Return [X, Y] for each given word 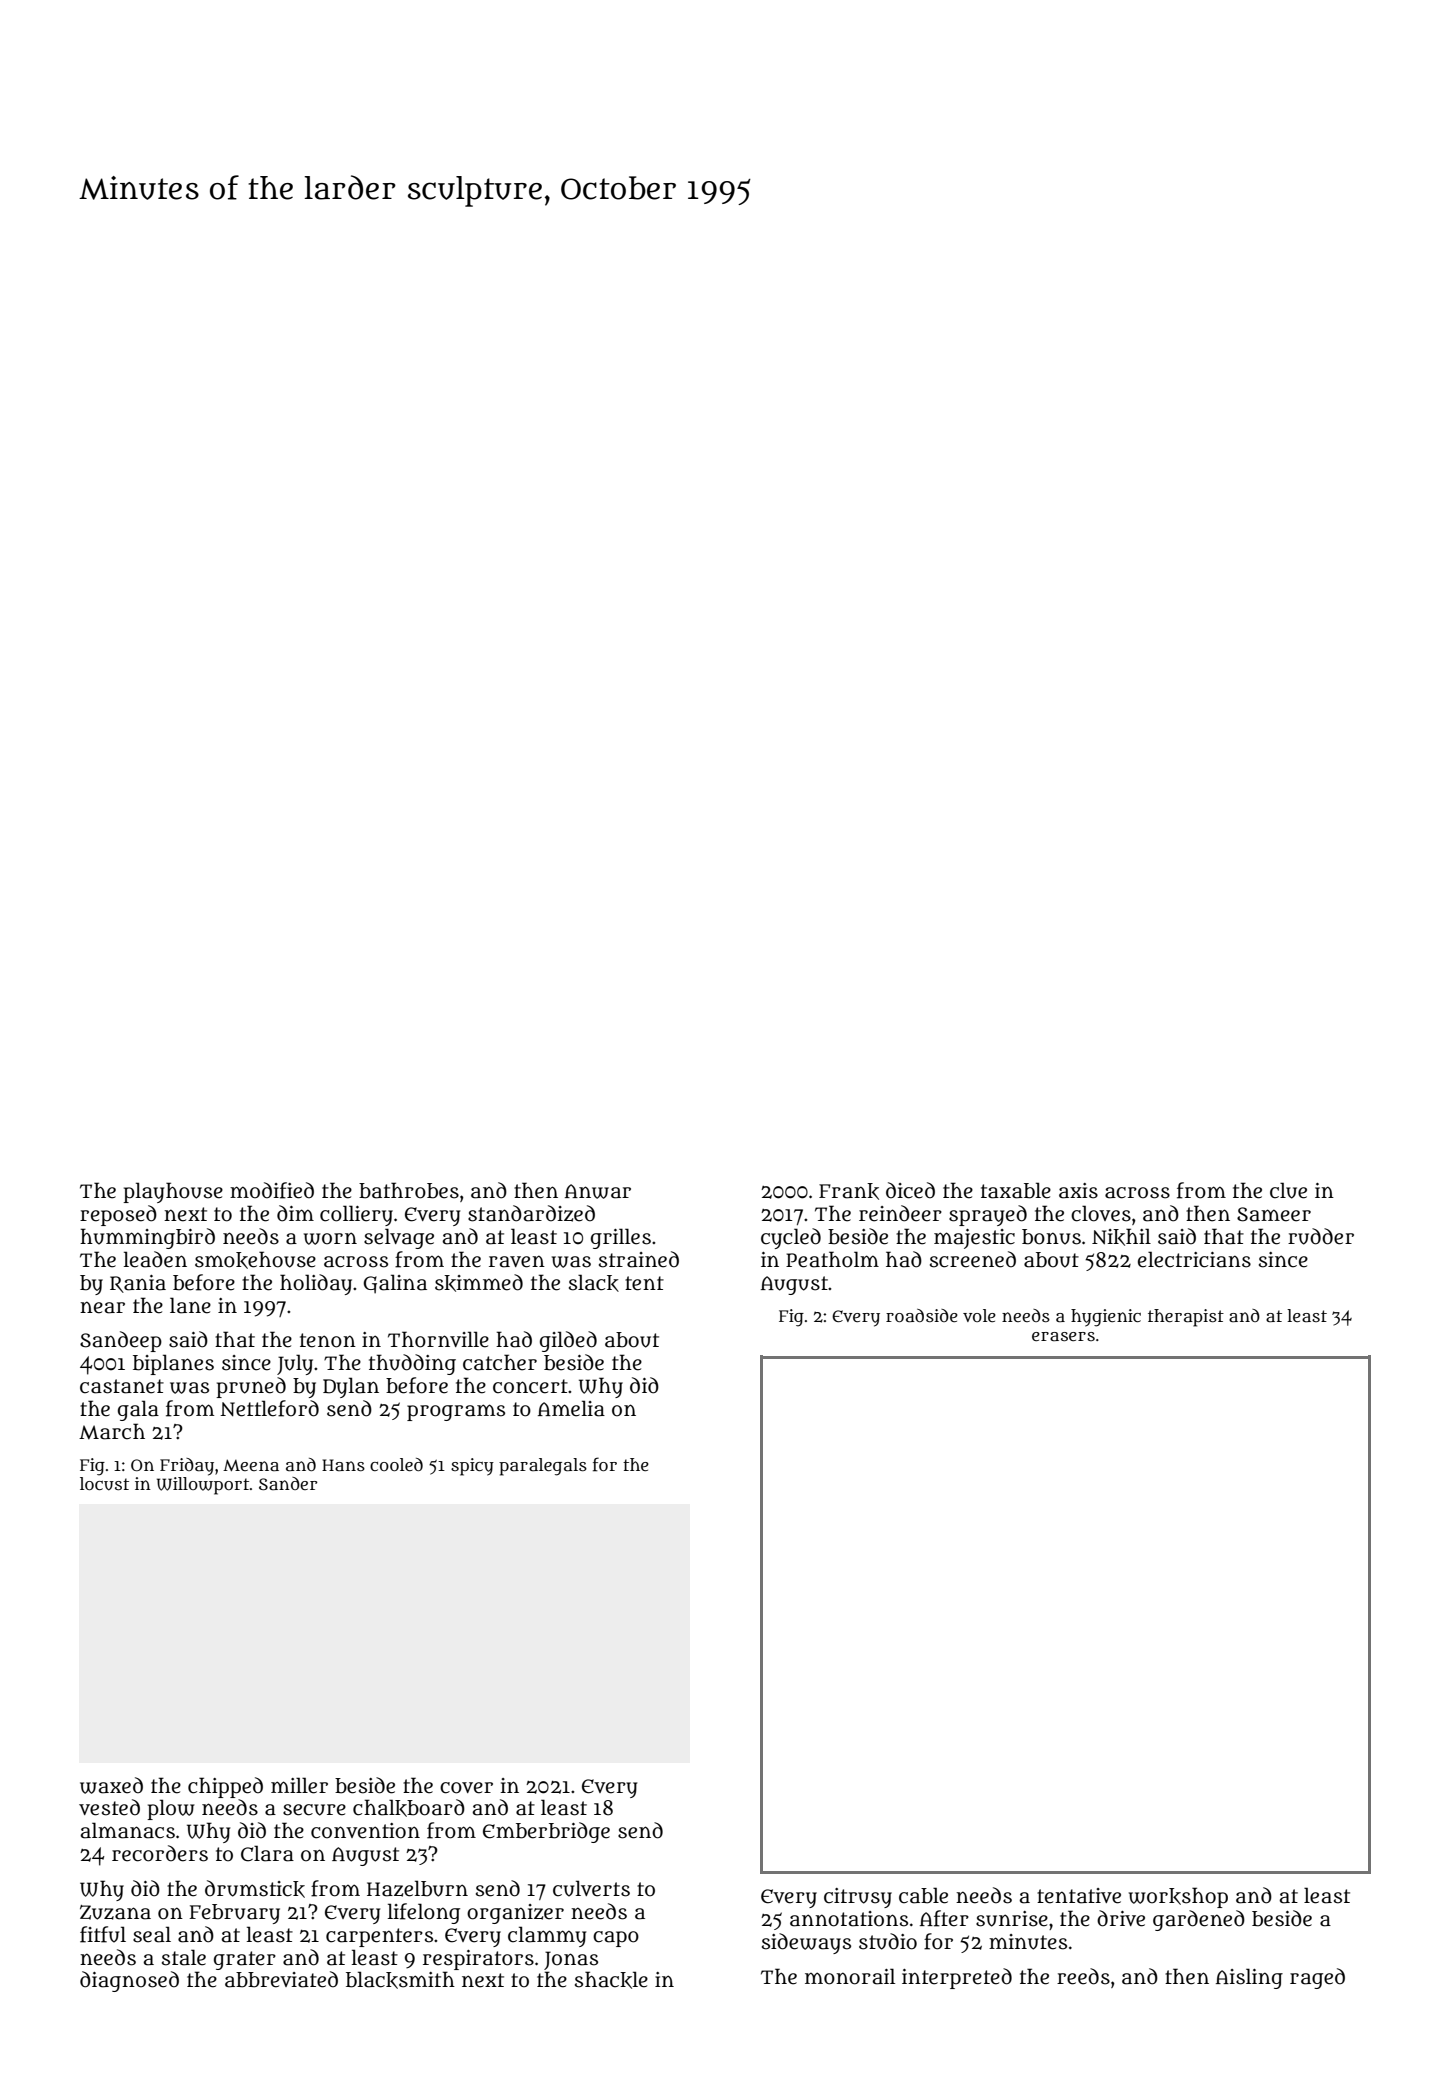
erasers [1063, 1336]
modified [272, 1190]
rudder [1321, 1236]
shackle [611, 1980]
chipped [225, 1787]
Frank [849, 1191]
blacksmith [400, 1980]
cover [466, 1788]
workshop [1178, 1897]
